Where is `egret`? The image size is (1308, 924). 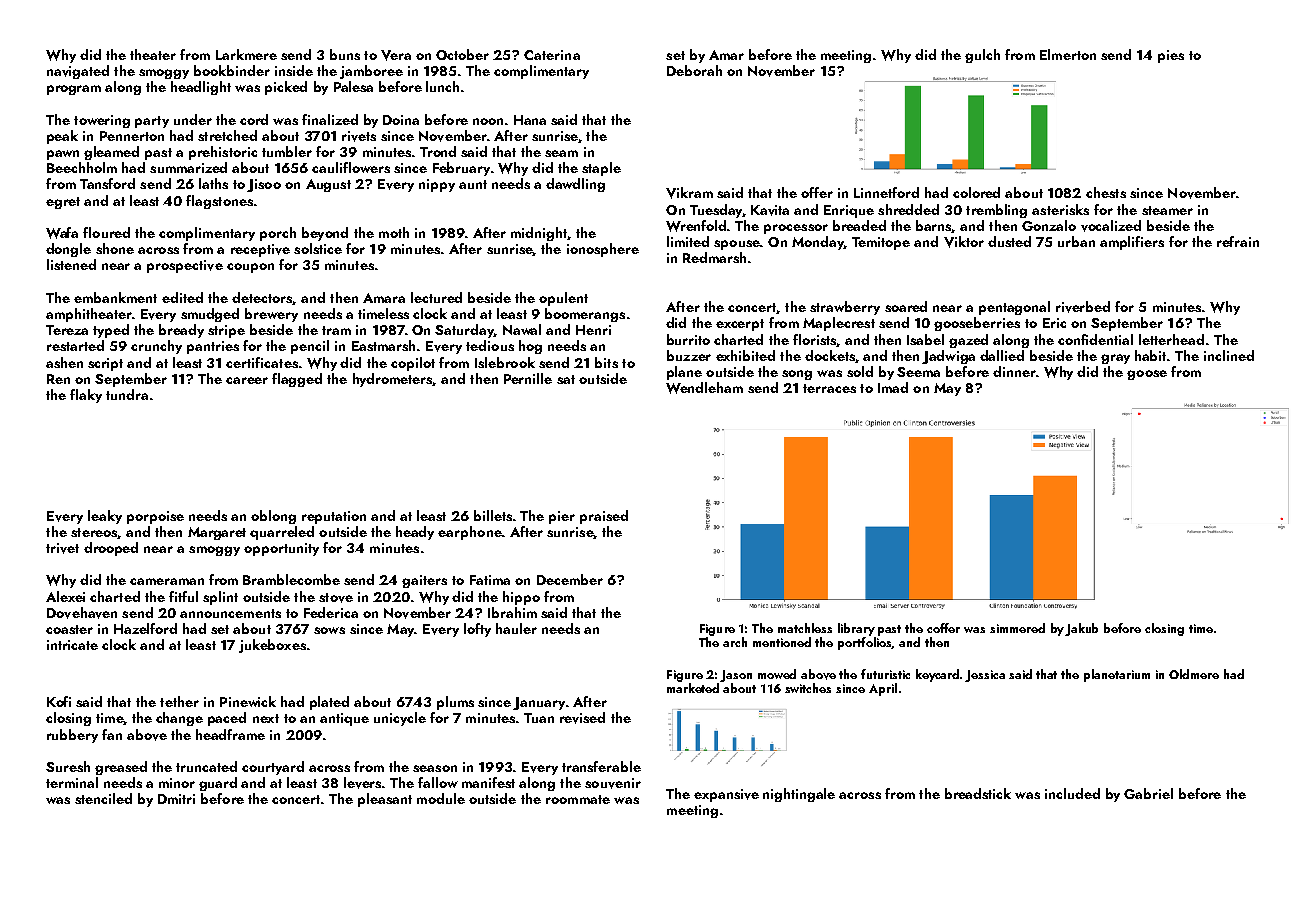 egret is located at coordinates (63, 203).
